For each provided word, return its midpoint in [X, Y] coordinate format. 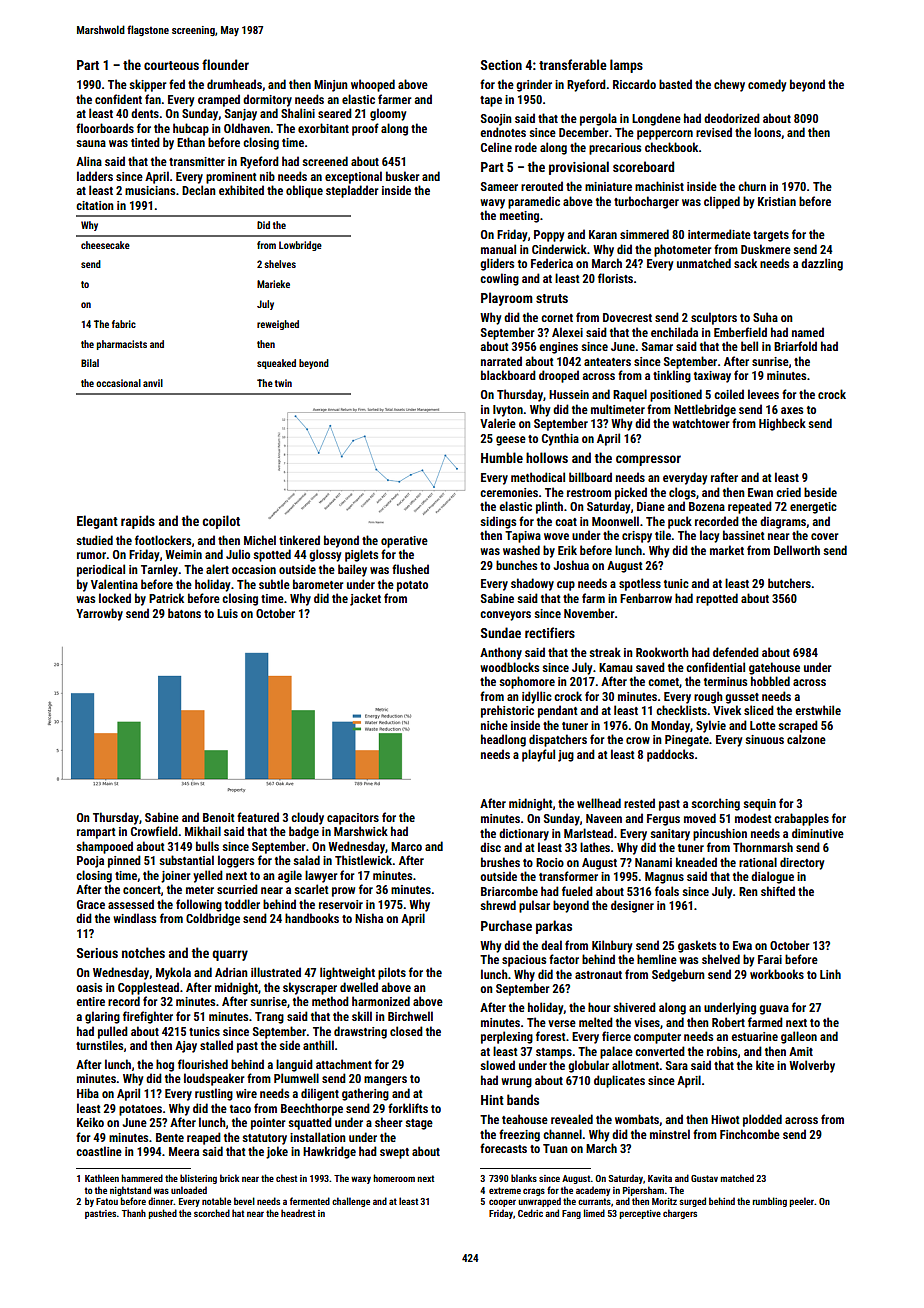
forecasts [503, 1148]
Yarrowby [99, 614]
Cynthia [560, 439]
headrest [298, 1213]
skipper [148, 85]
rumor [91, 555]
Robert [728, 1022]
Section [501, 65]
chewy [729, 85]
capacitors [353, 819]
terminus [725, 681]
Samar [657, 346]
